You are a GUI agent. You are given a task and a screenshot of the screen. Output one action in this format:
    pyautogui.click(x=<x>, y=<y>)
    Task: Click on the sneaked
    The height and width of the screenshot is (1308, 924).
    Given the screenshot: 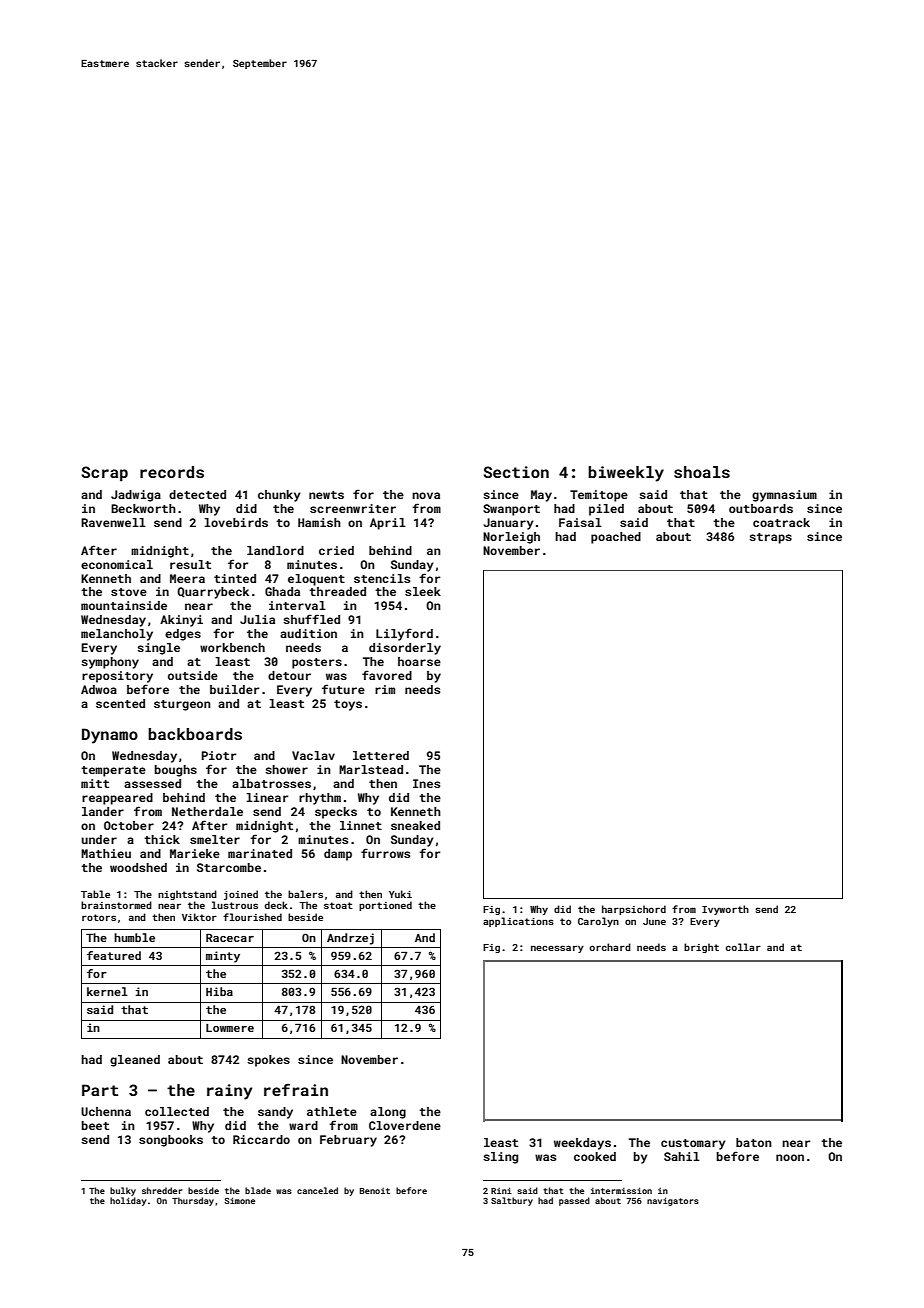 What is the action you would take?
    pyautogui.click(x=415, y=825)
